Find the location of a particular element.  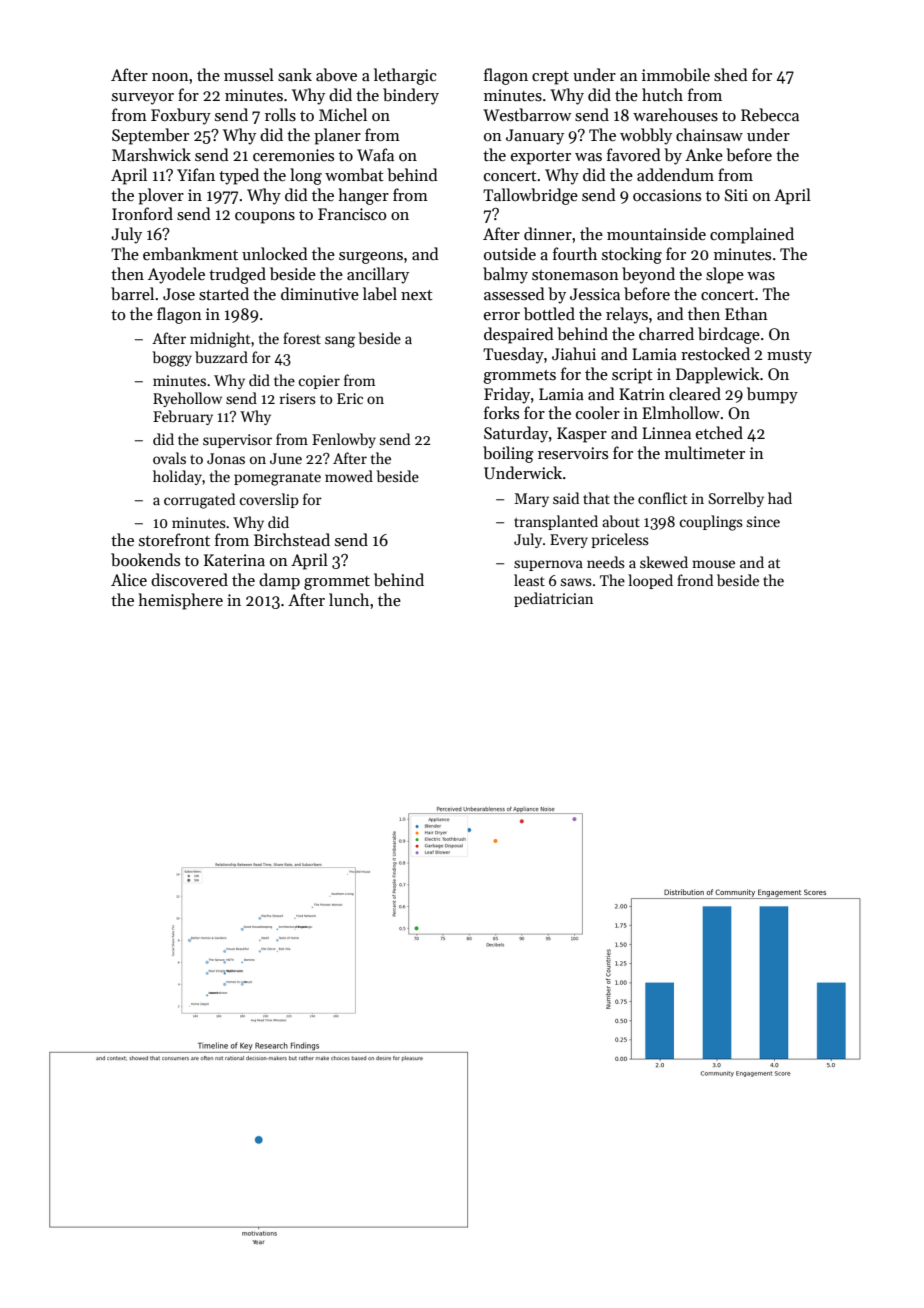

boggy is located at coordinates (172, 359).
